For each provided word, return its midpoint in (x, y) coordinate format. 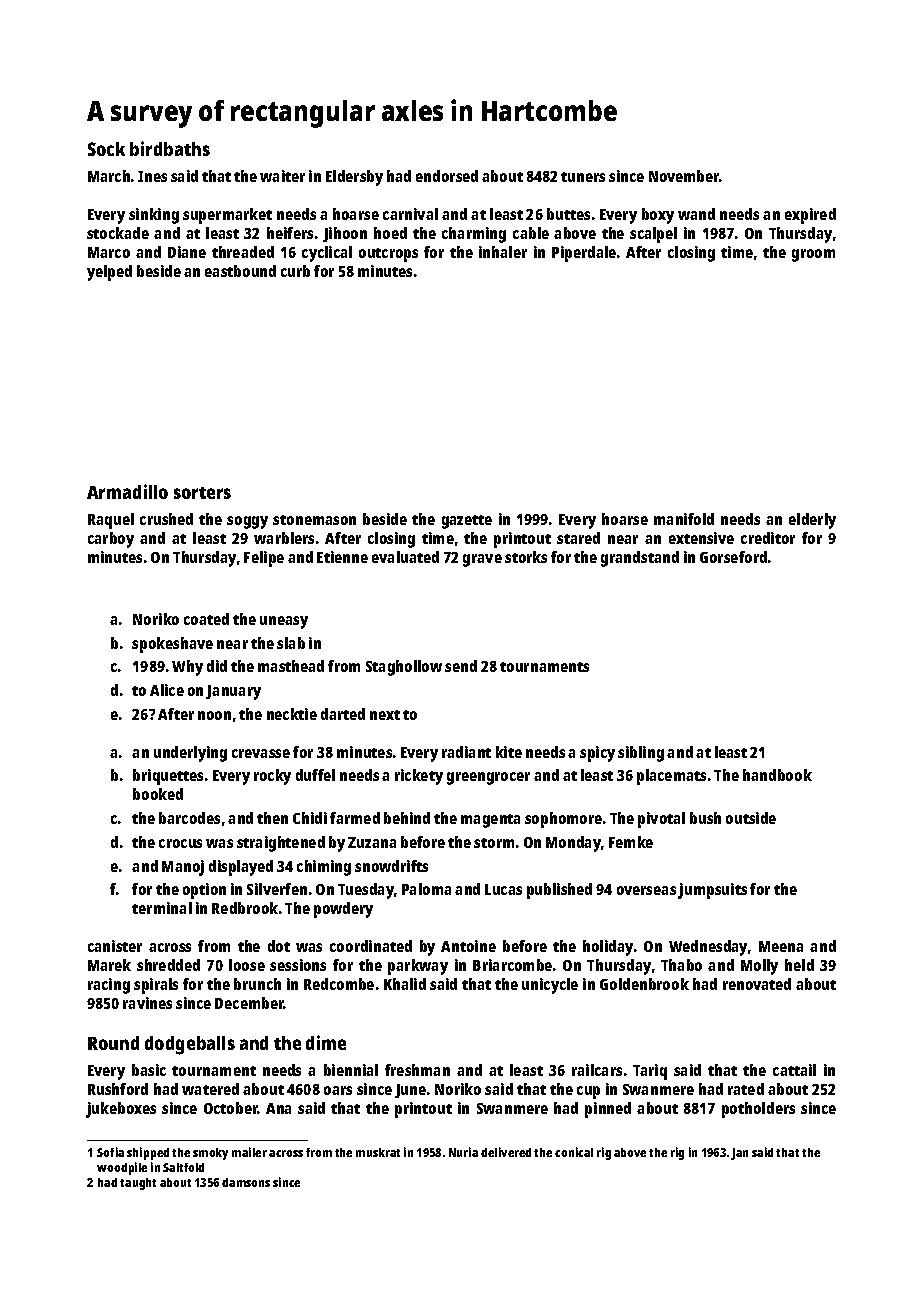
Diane (187, 252)
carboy (111, 540)
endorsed (447, 176)
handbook (777, 775)
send (461, 666)
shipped (148, 1153)
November (684, 176)
